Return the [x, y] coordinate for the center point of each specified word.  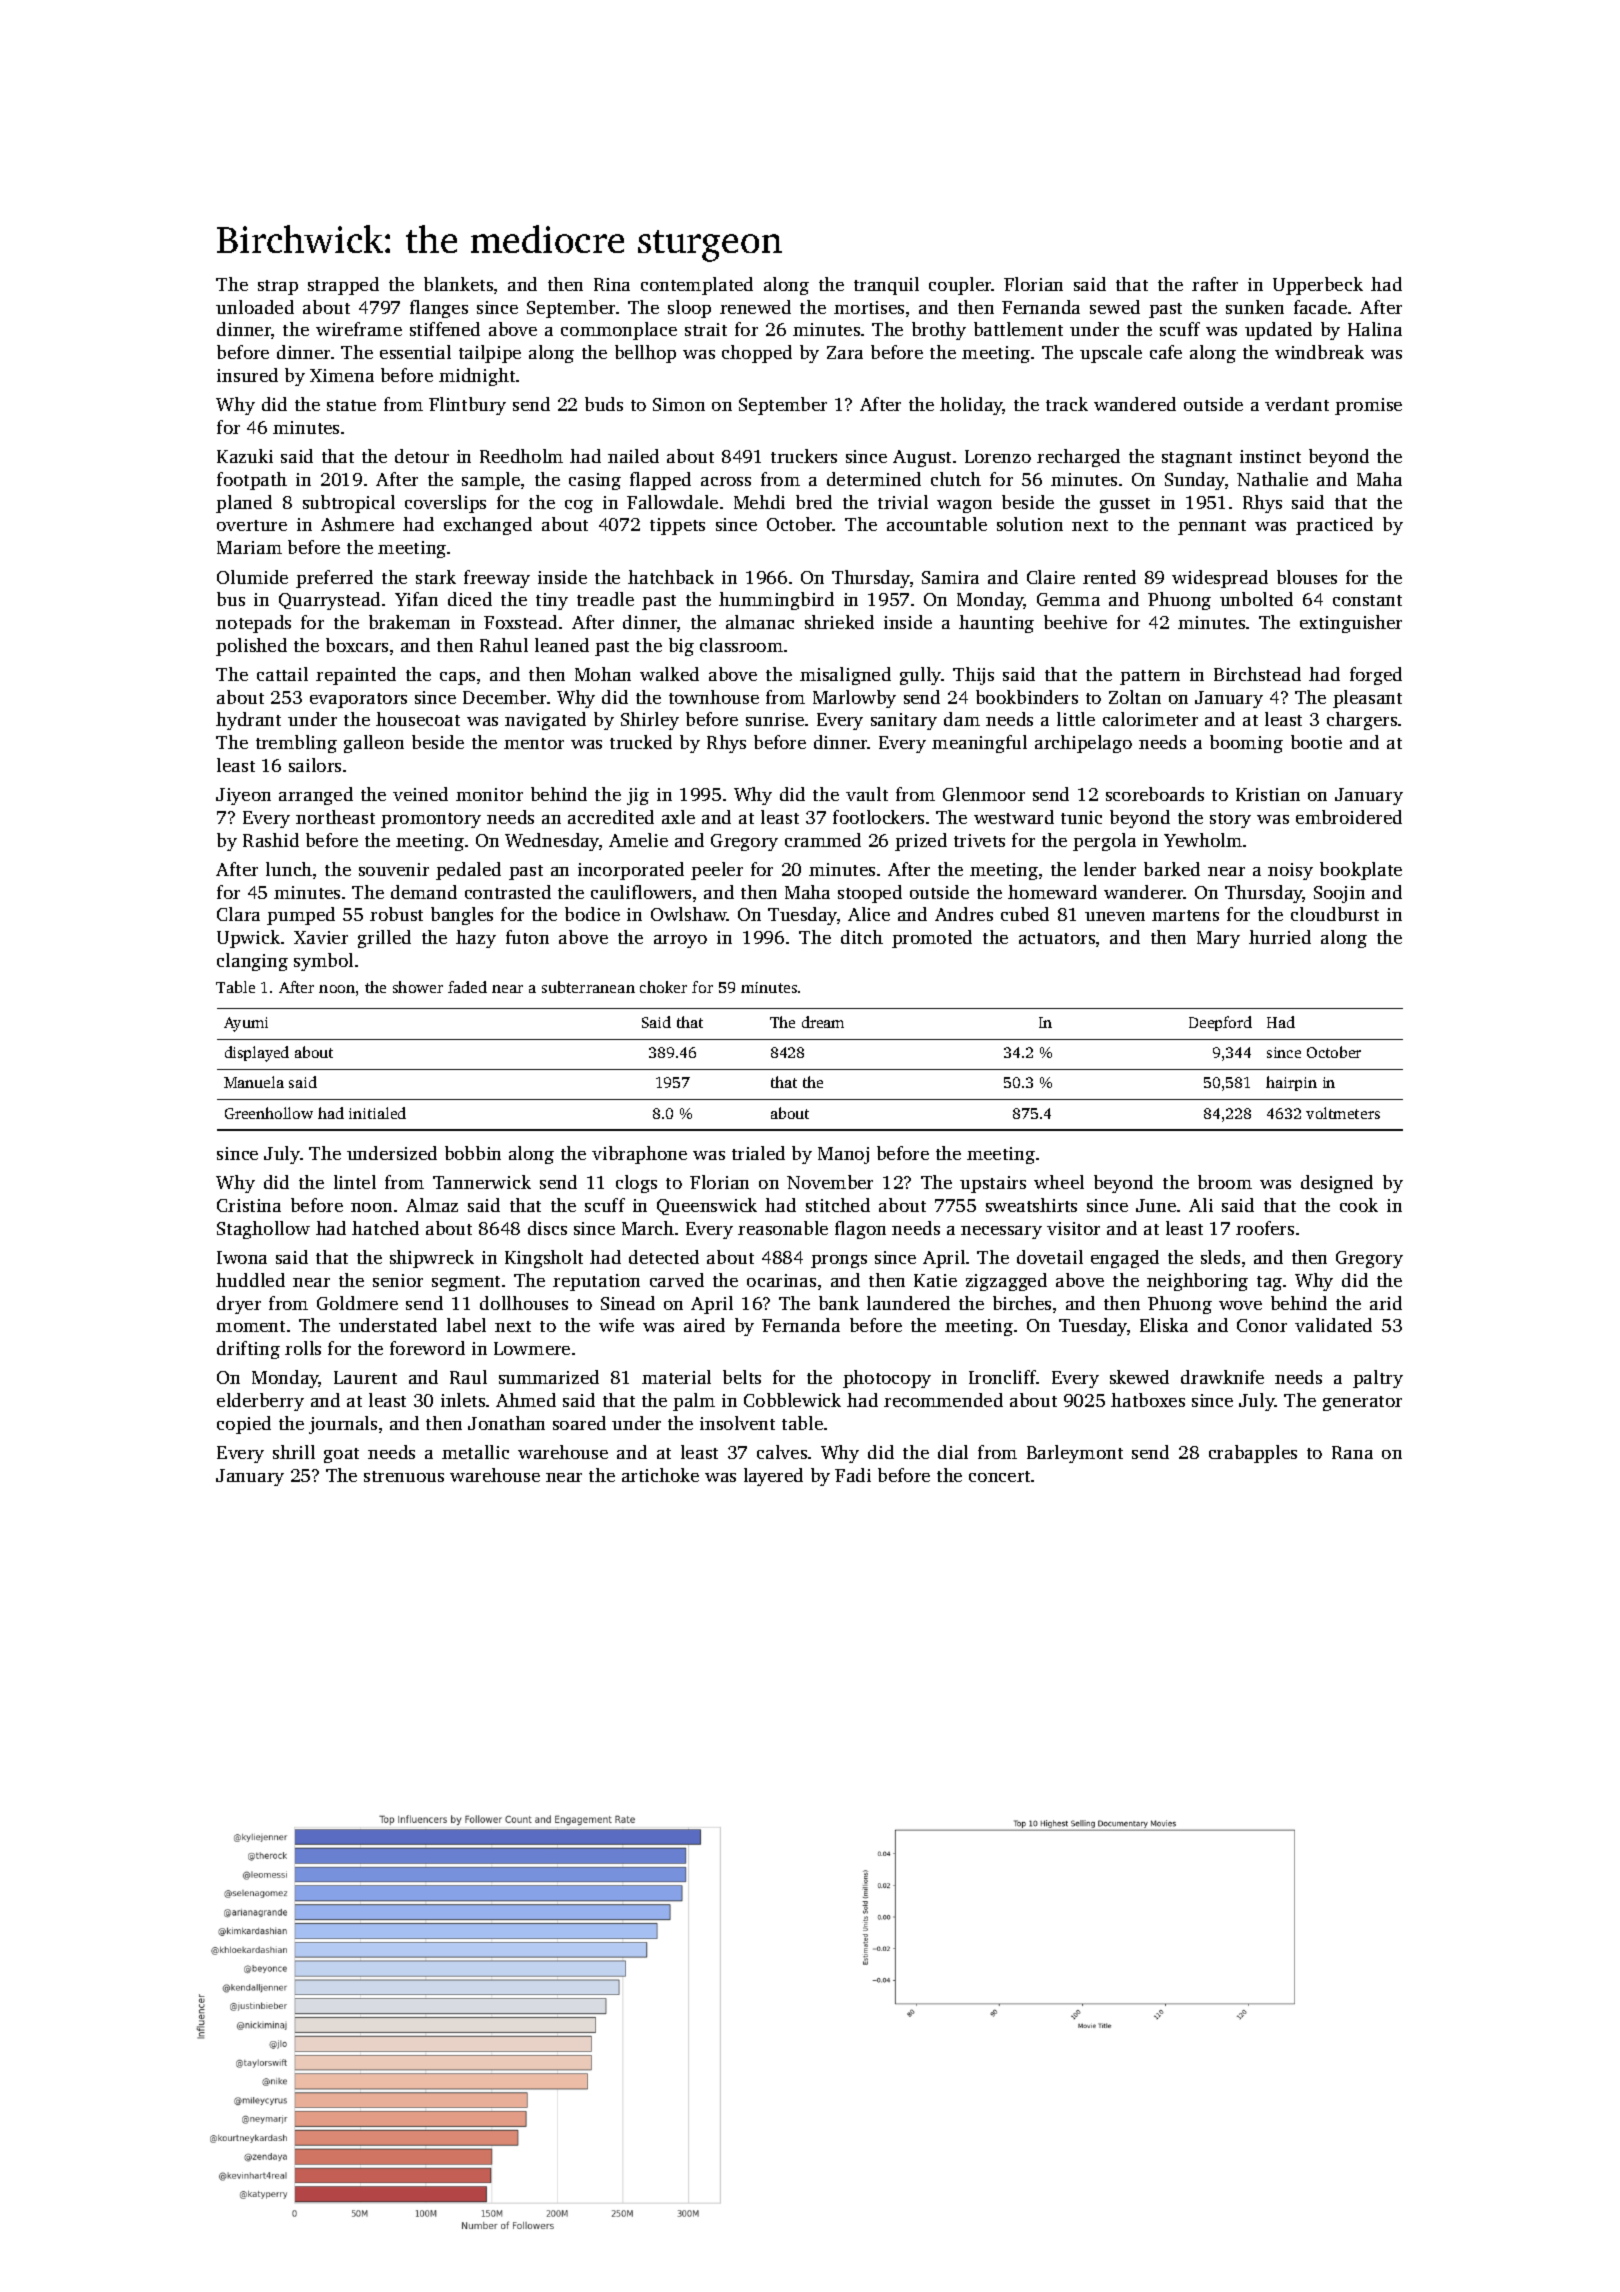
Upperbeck [1318, 286]
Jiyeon [243, 796]
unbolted [1256, 599]
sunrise [775, 719]
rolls [303, 1348]
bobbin [473, 1153]
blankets [458, 284]
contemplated [697, 286]
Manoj [843, 1155]
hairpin [1291, 1083]
